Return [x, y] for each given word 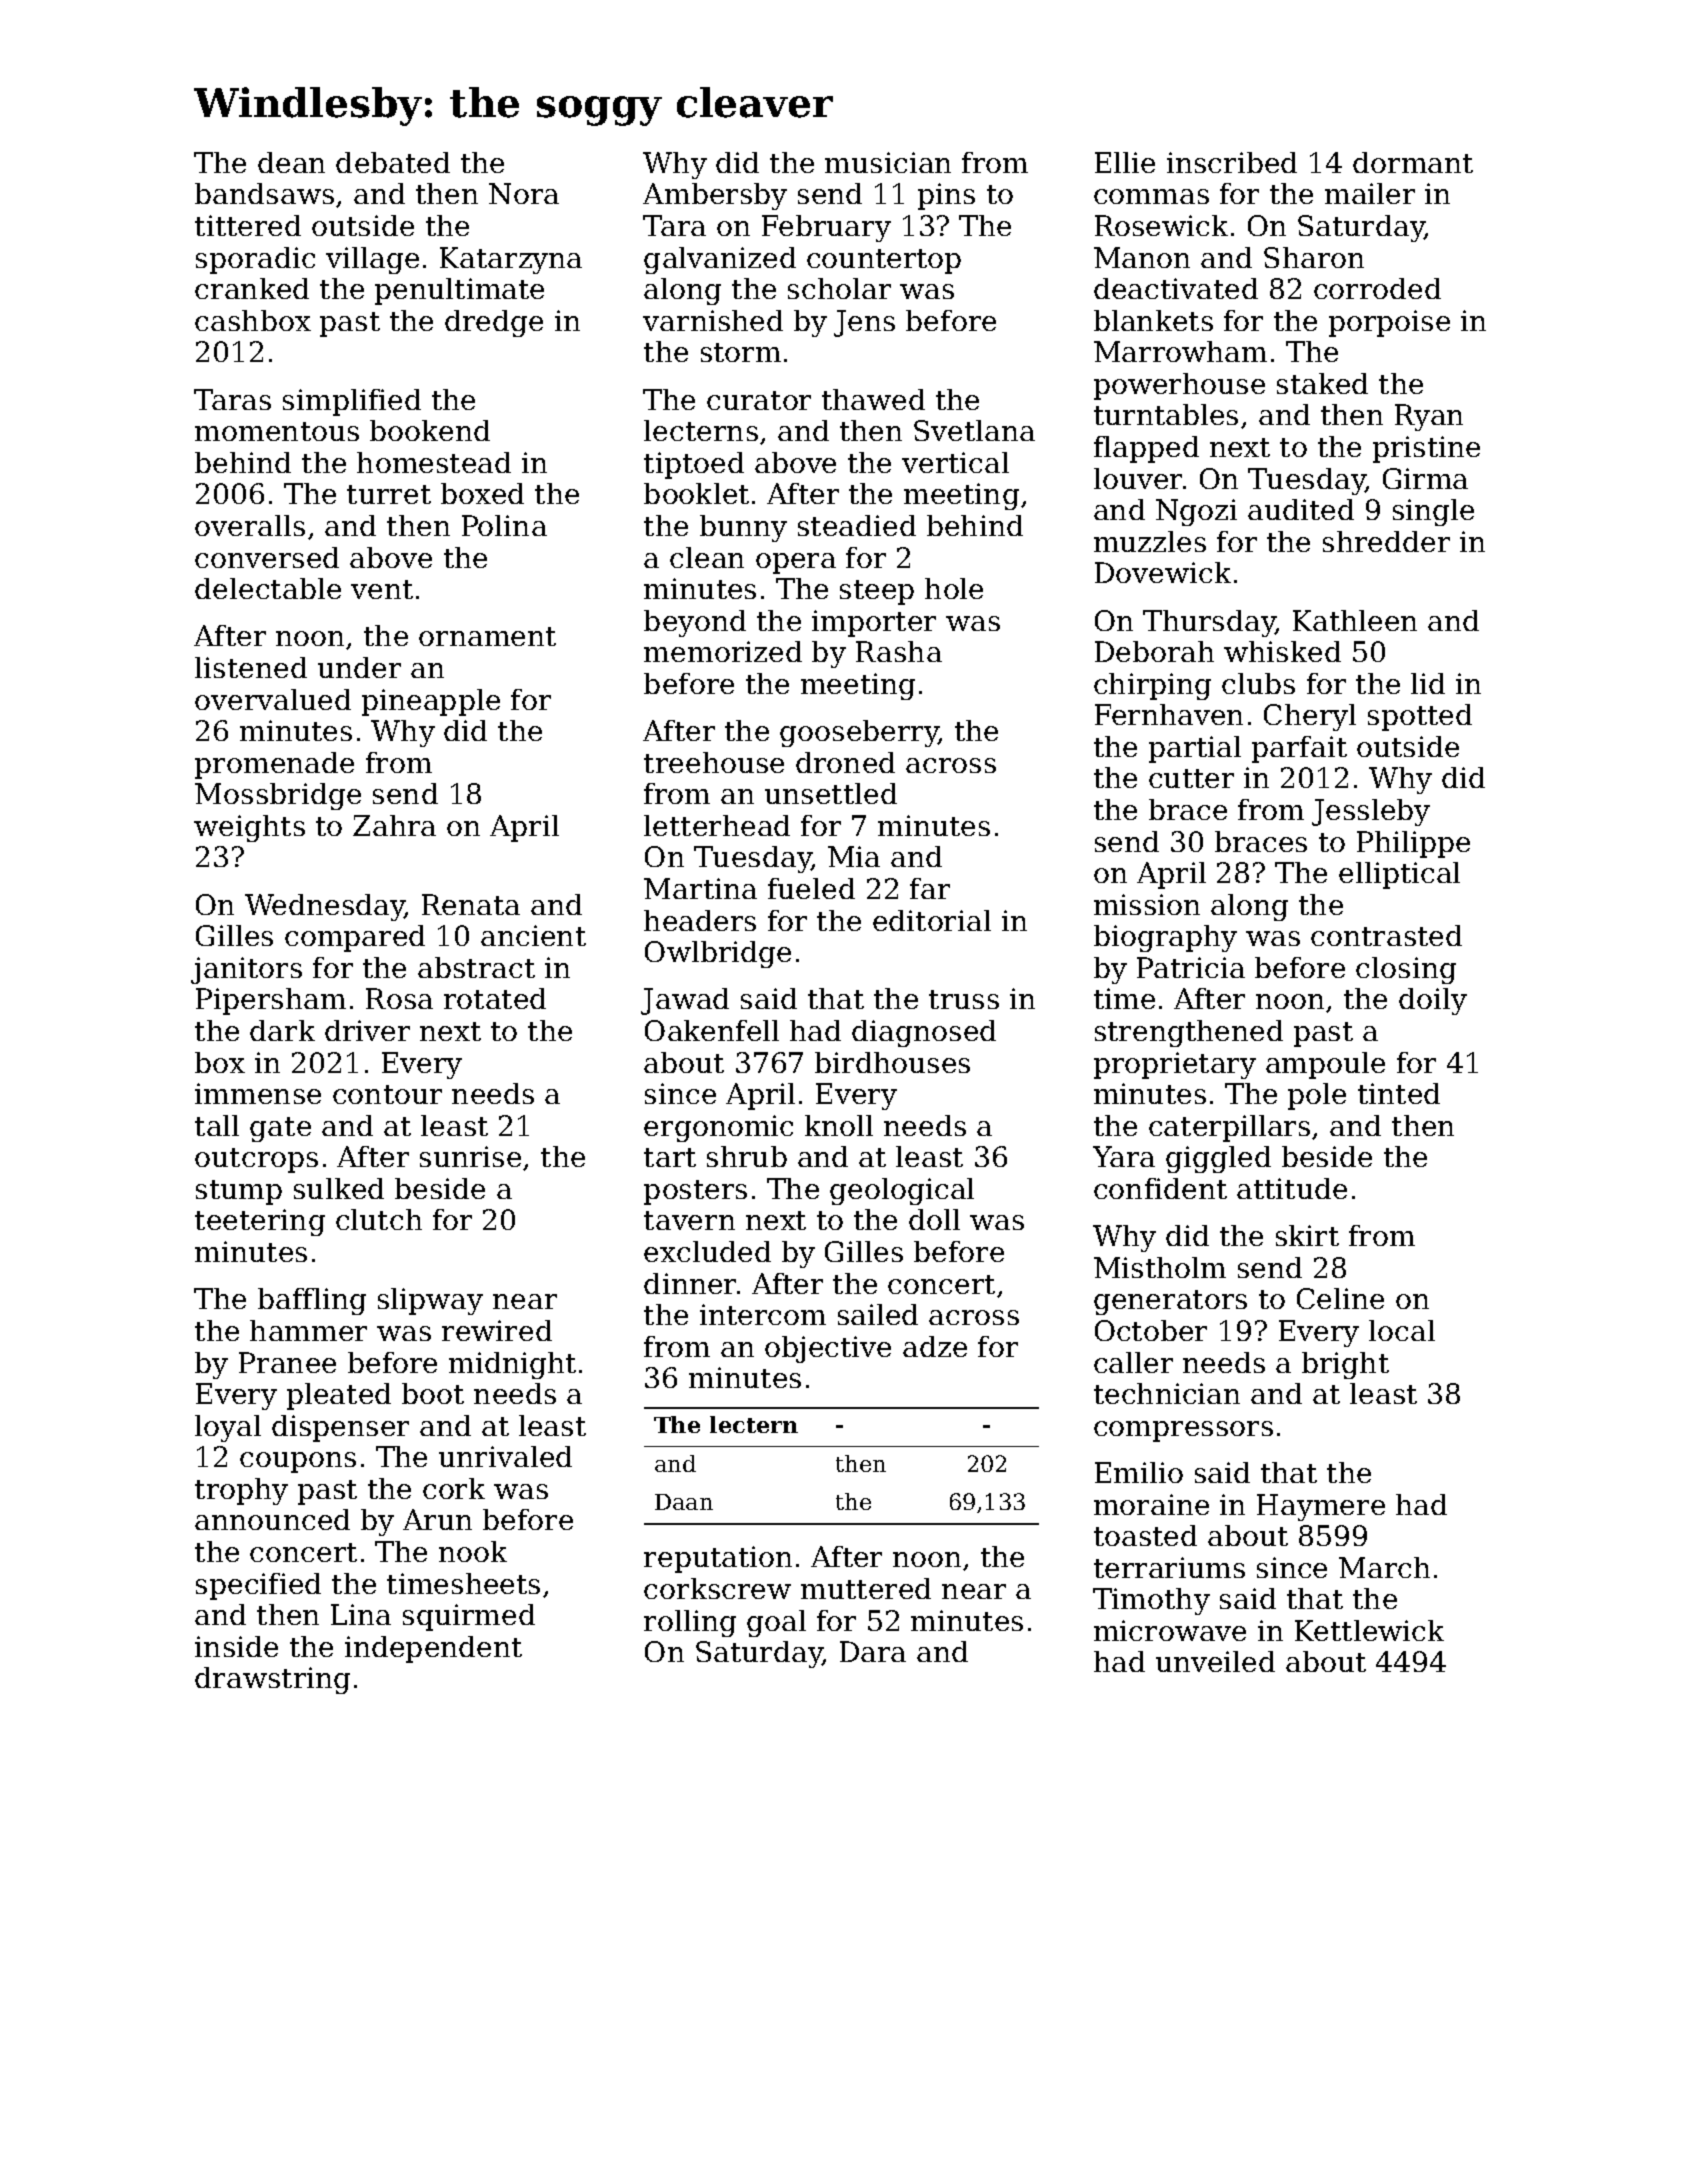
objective [828, 1349]
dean [291, 162]
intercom [763, 1314]
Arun [437, 1519]
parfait [1299, 749]
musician [888, 162]
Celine [1340, 1298]
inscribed [1232, 162]
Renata [471, 904]
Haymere [1321, 1507]
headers [700, 920]
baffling [312, 1301]
